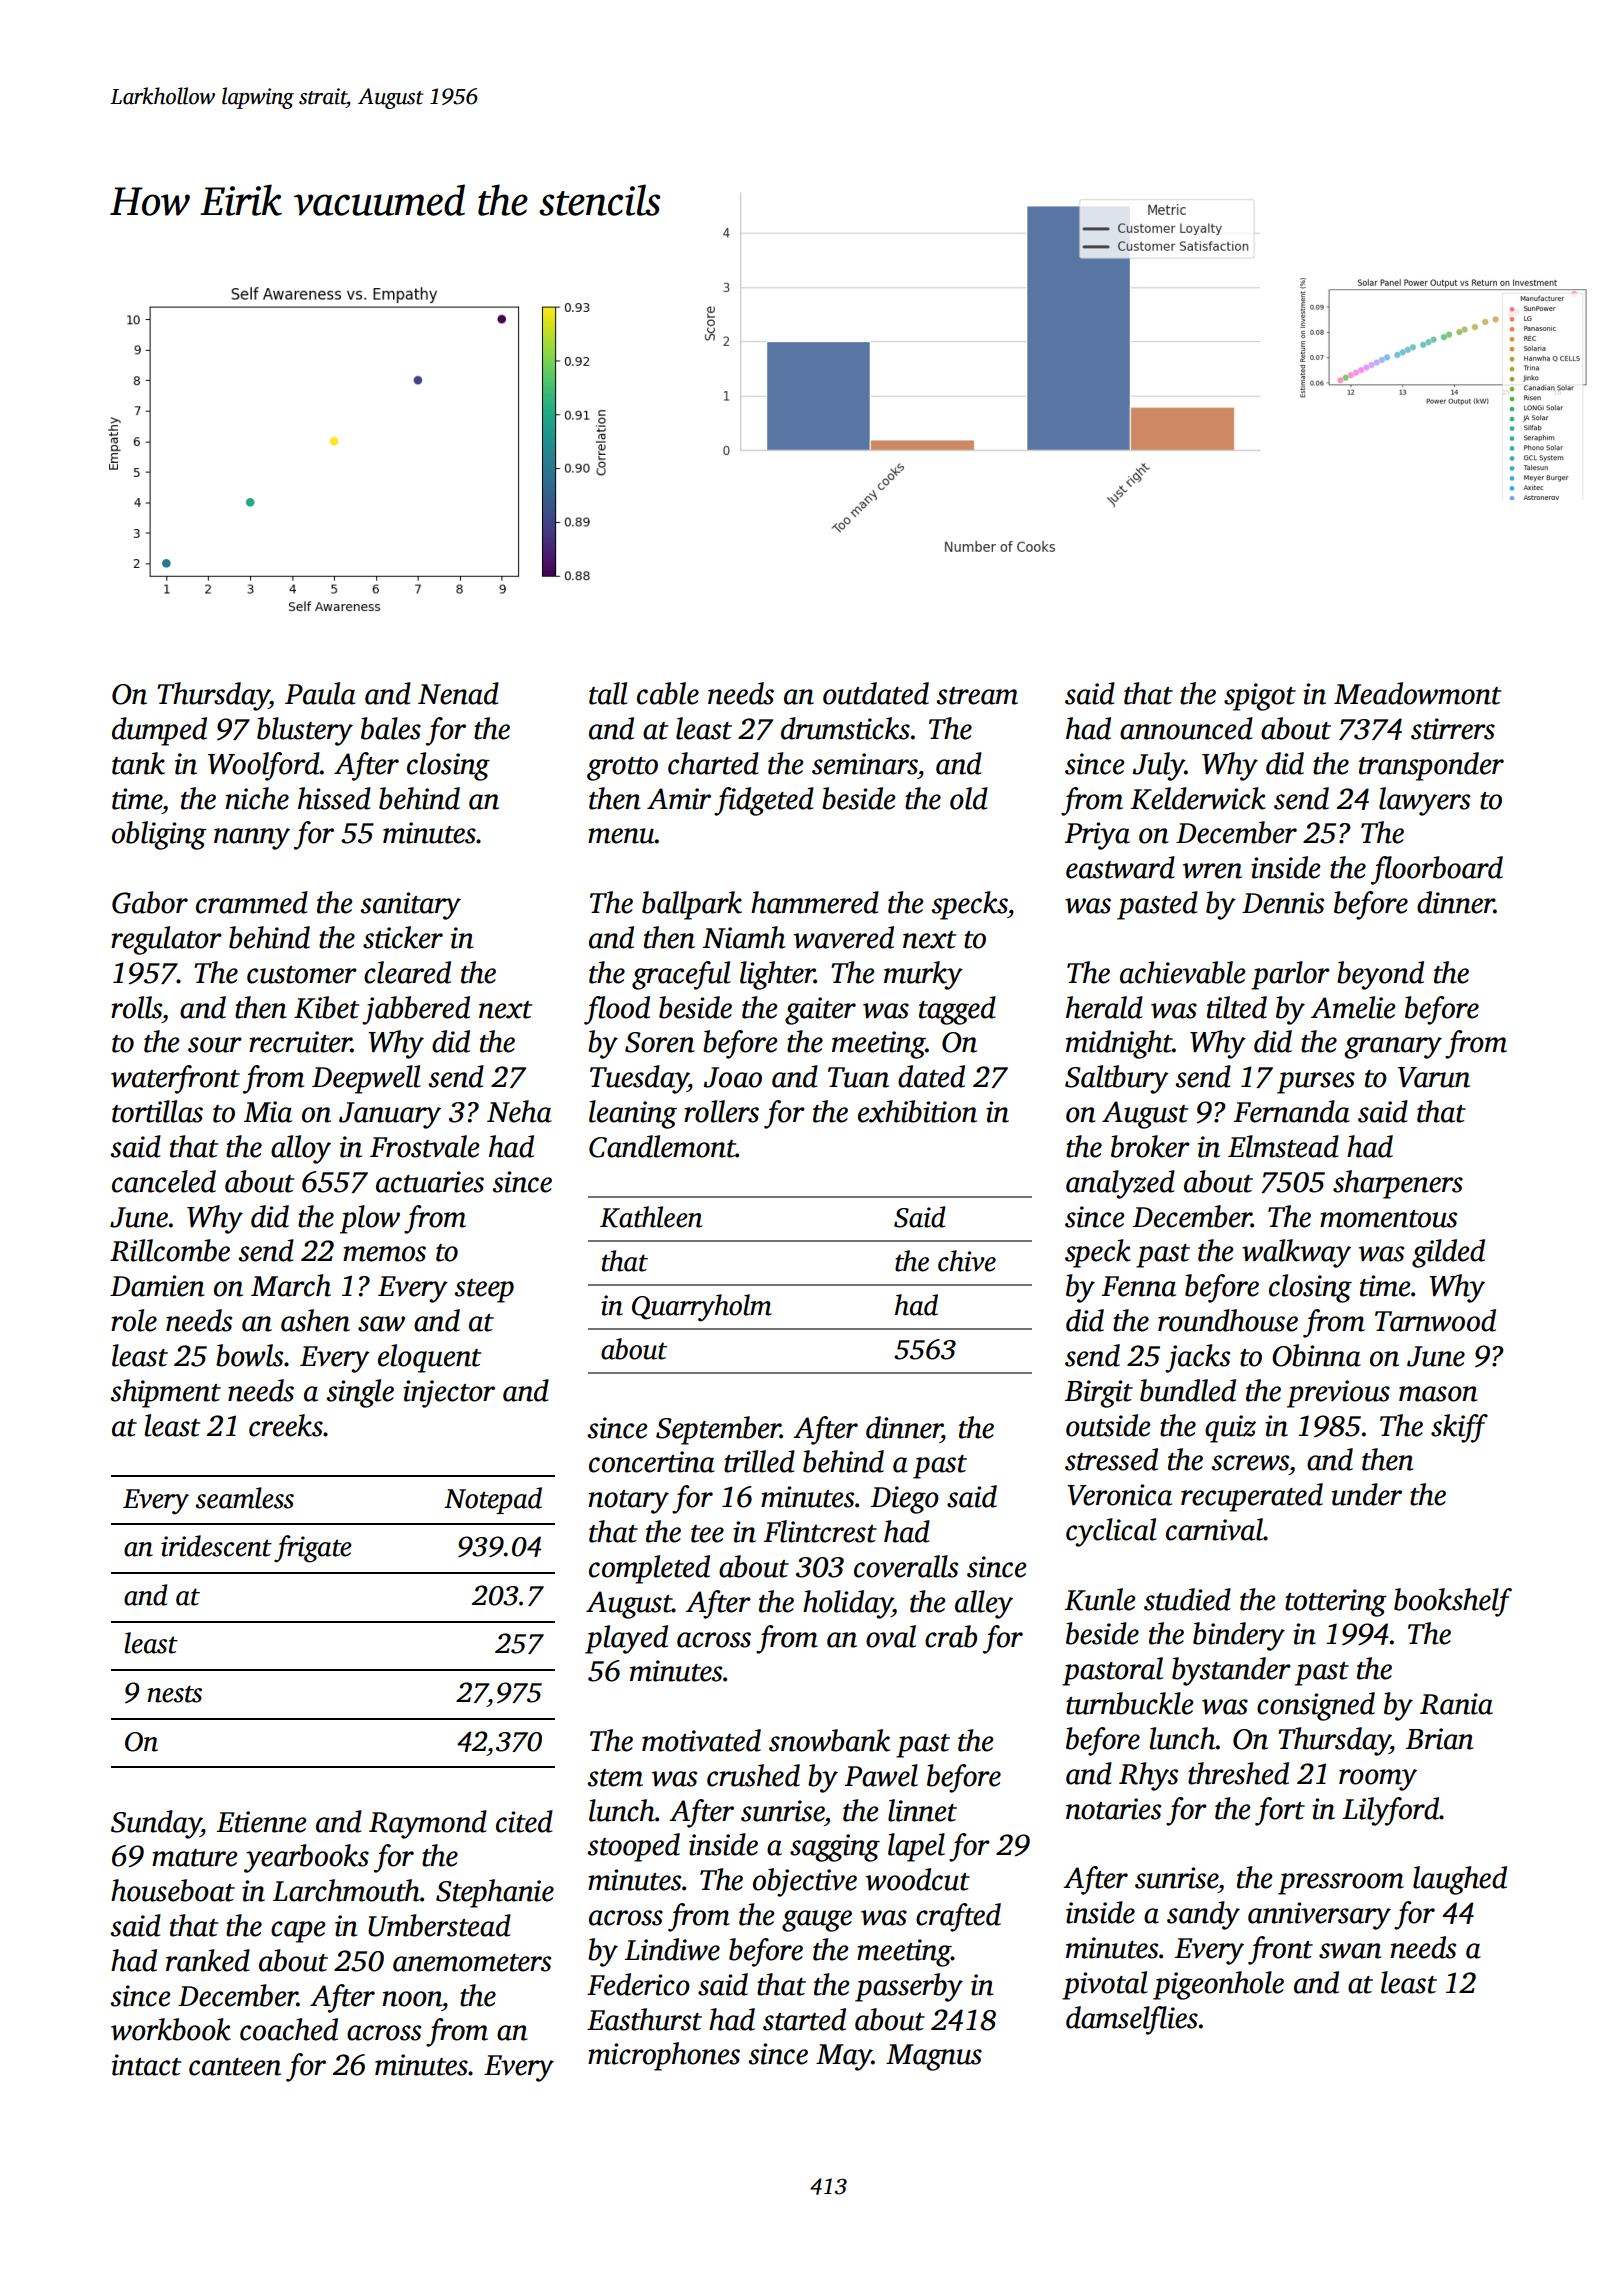 The width and height of the screenshot is (1620, 2292). Describe the element at coordinates (977, 696) in the screenshot. I see `stream` at that location.
